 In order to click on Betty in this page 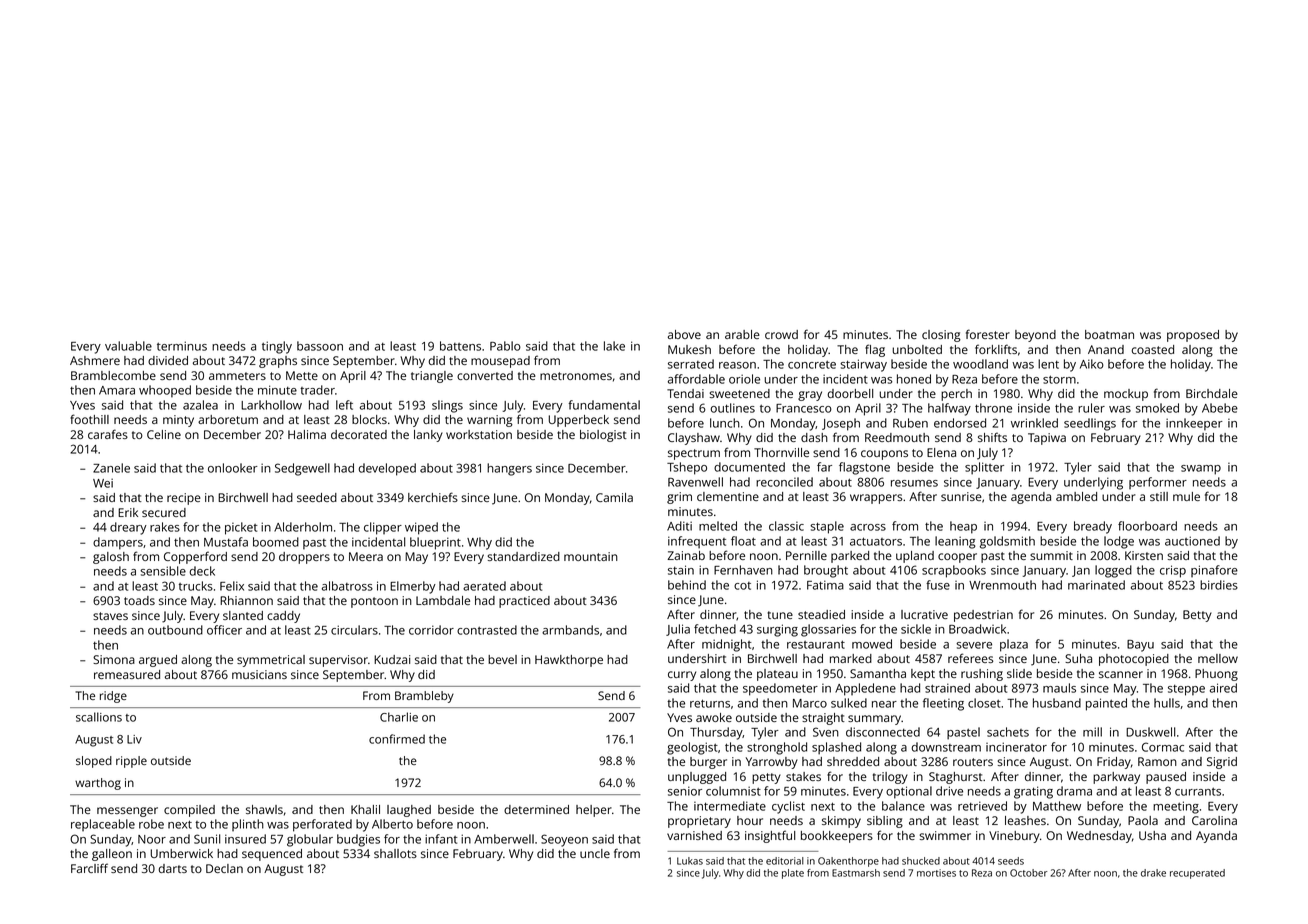, I will do `click(1197, 616)`.
